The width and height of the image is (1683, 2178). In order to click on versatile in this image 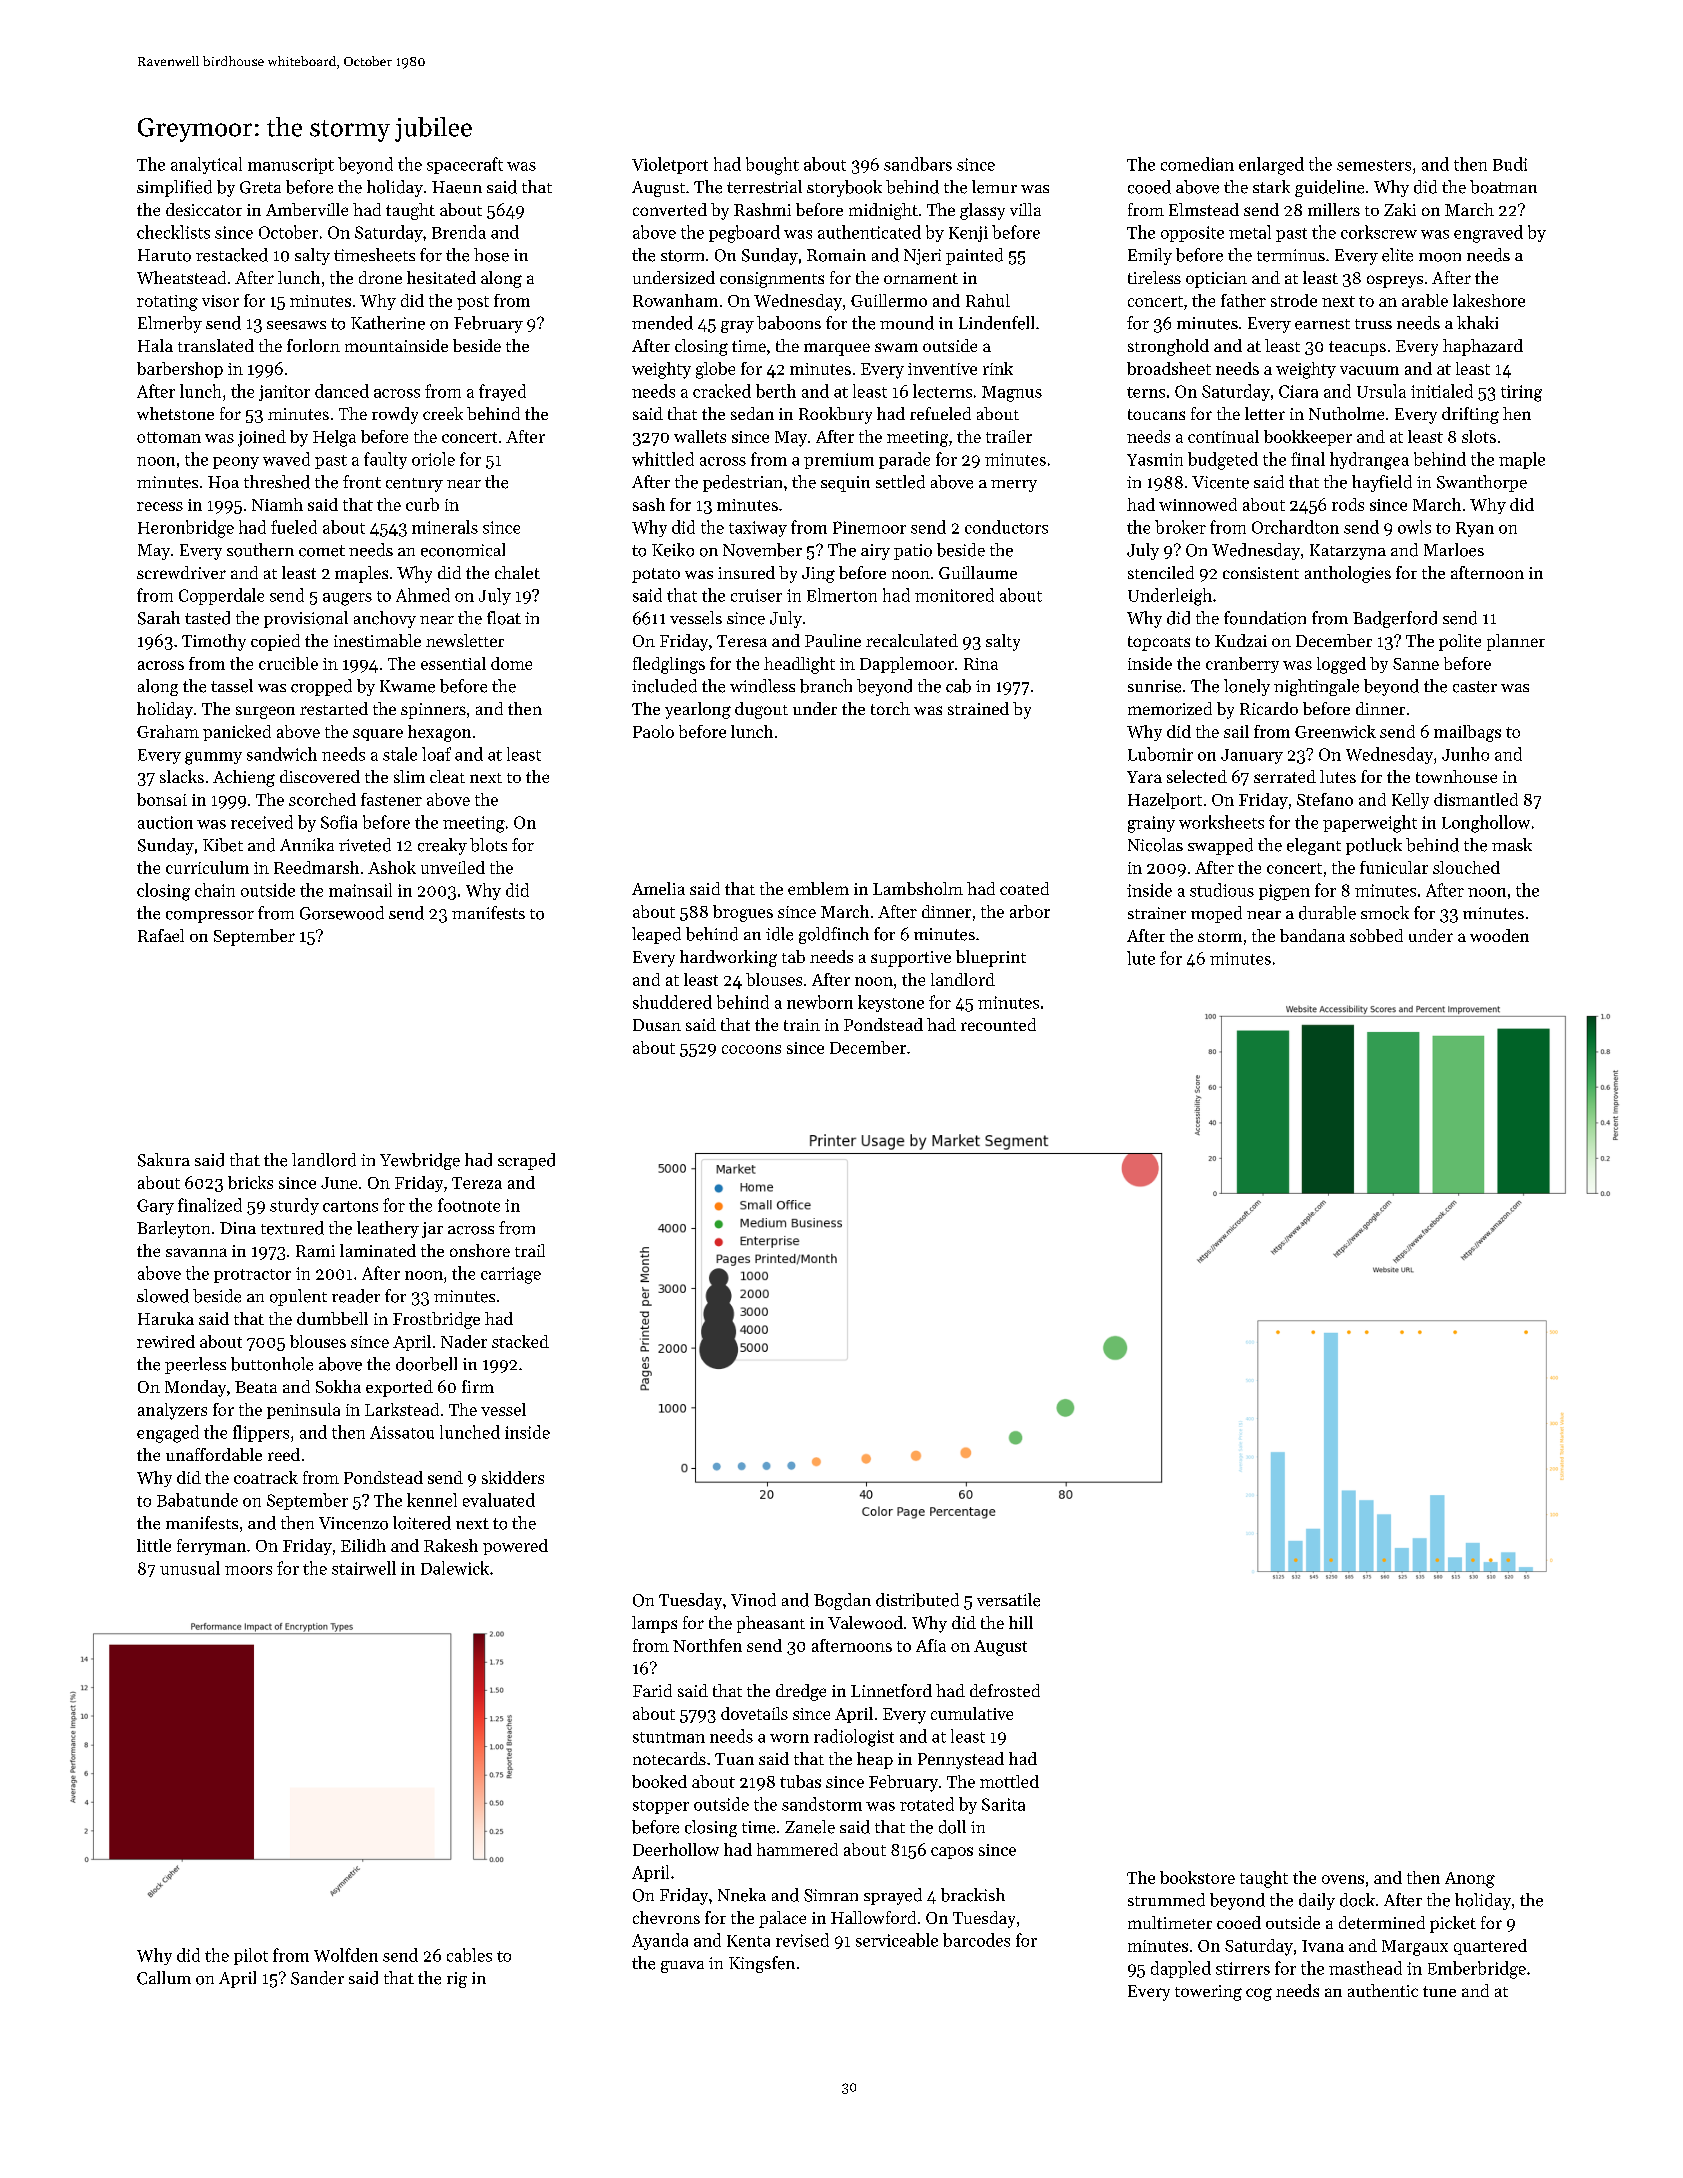, I will do `click(1008, 1600)`.
